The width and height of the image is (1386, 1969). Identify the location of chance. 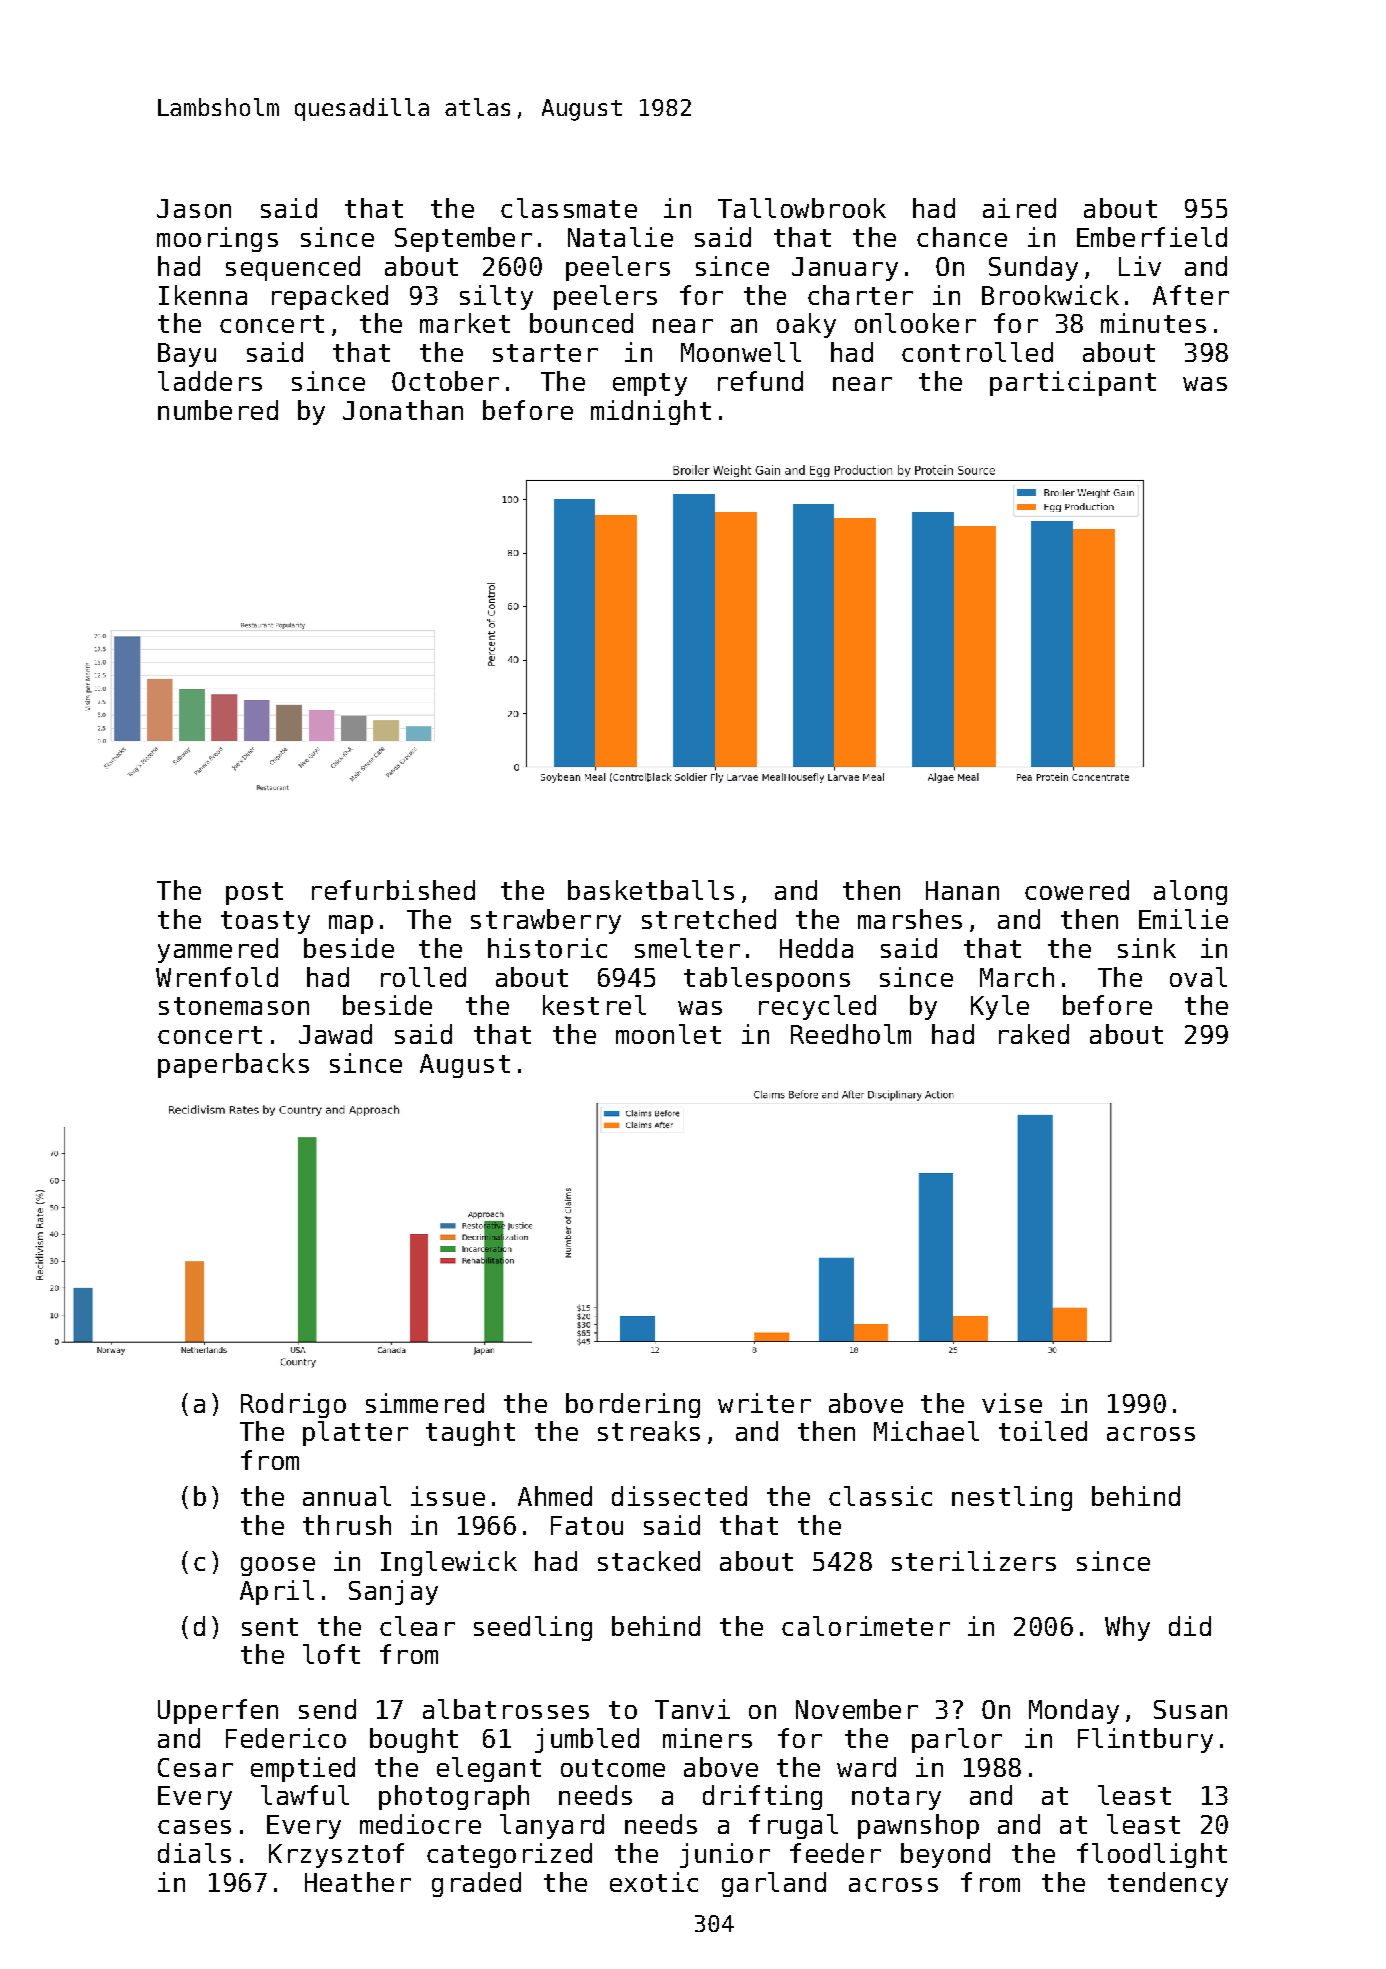
(962, 237).
